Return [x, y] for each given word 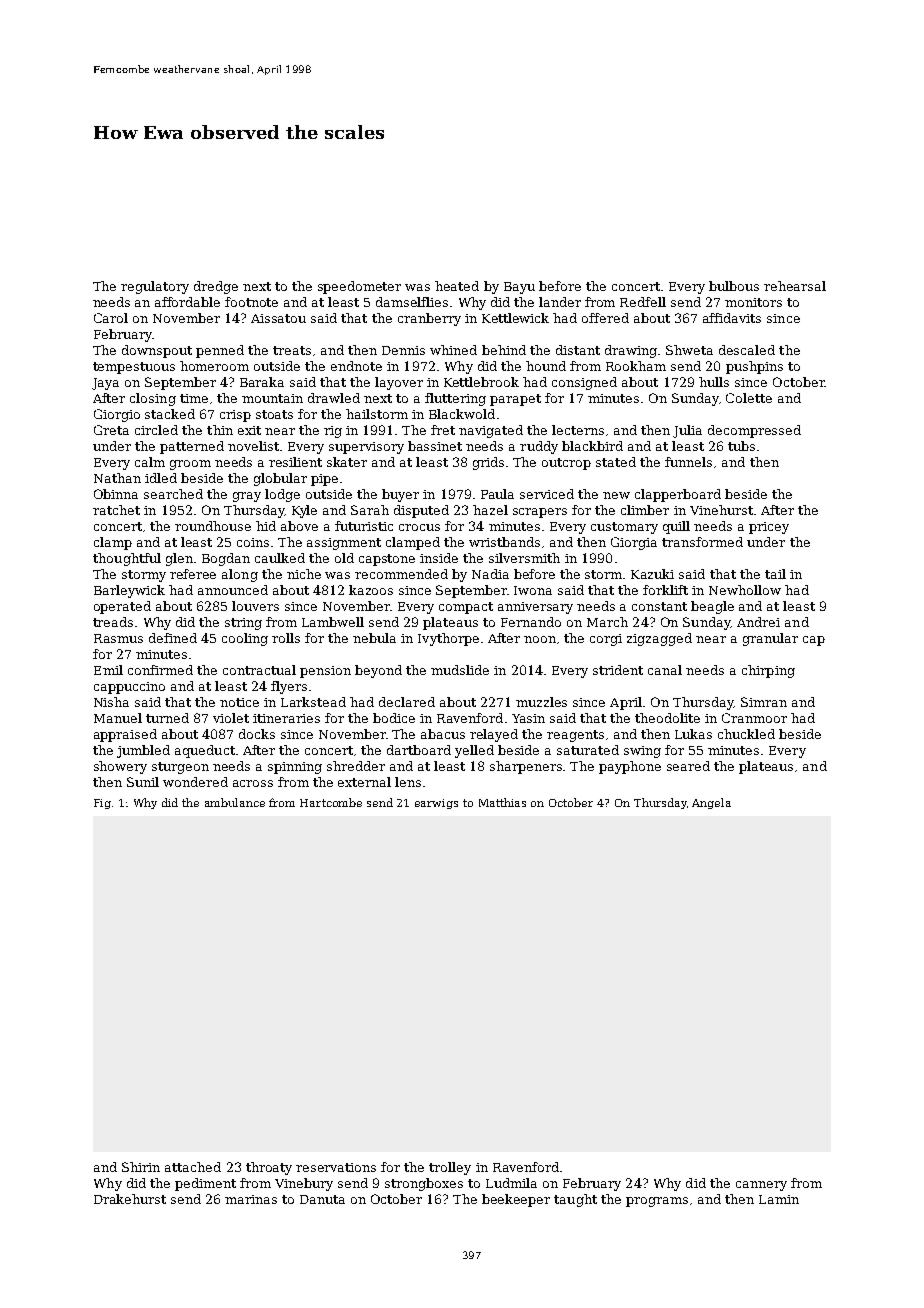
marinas [251, 1199]
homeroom [214, 366]
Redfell [643, 302]
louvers [255, 606]
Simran [764, 702]
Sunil [143, 782]
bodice [394, 718]
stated [616, 462]
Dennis [403, 350]
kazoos [371, 590]
